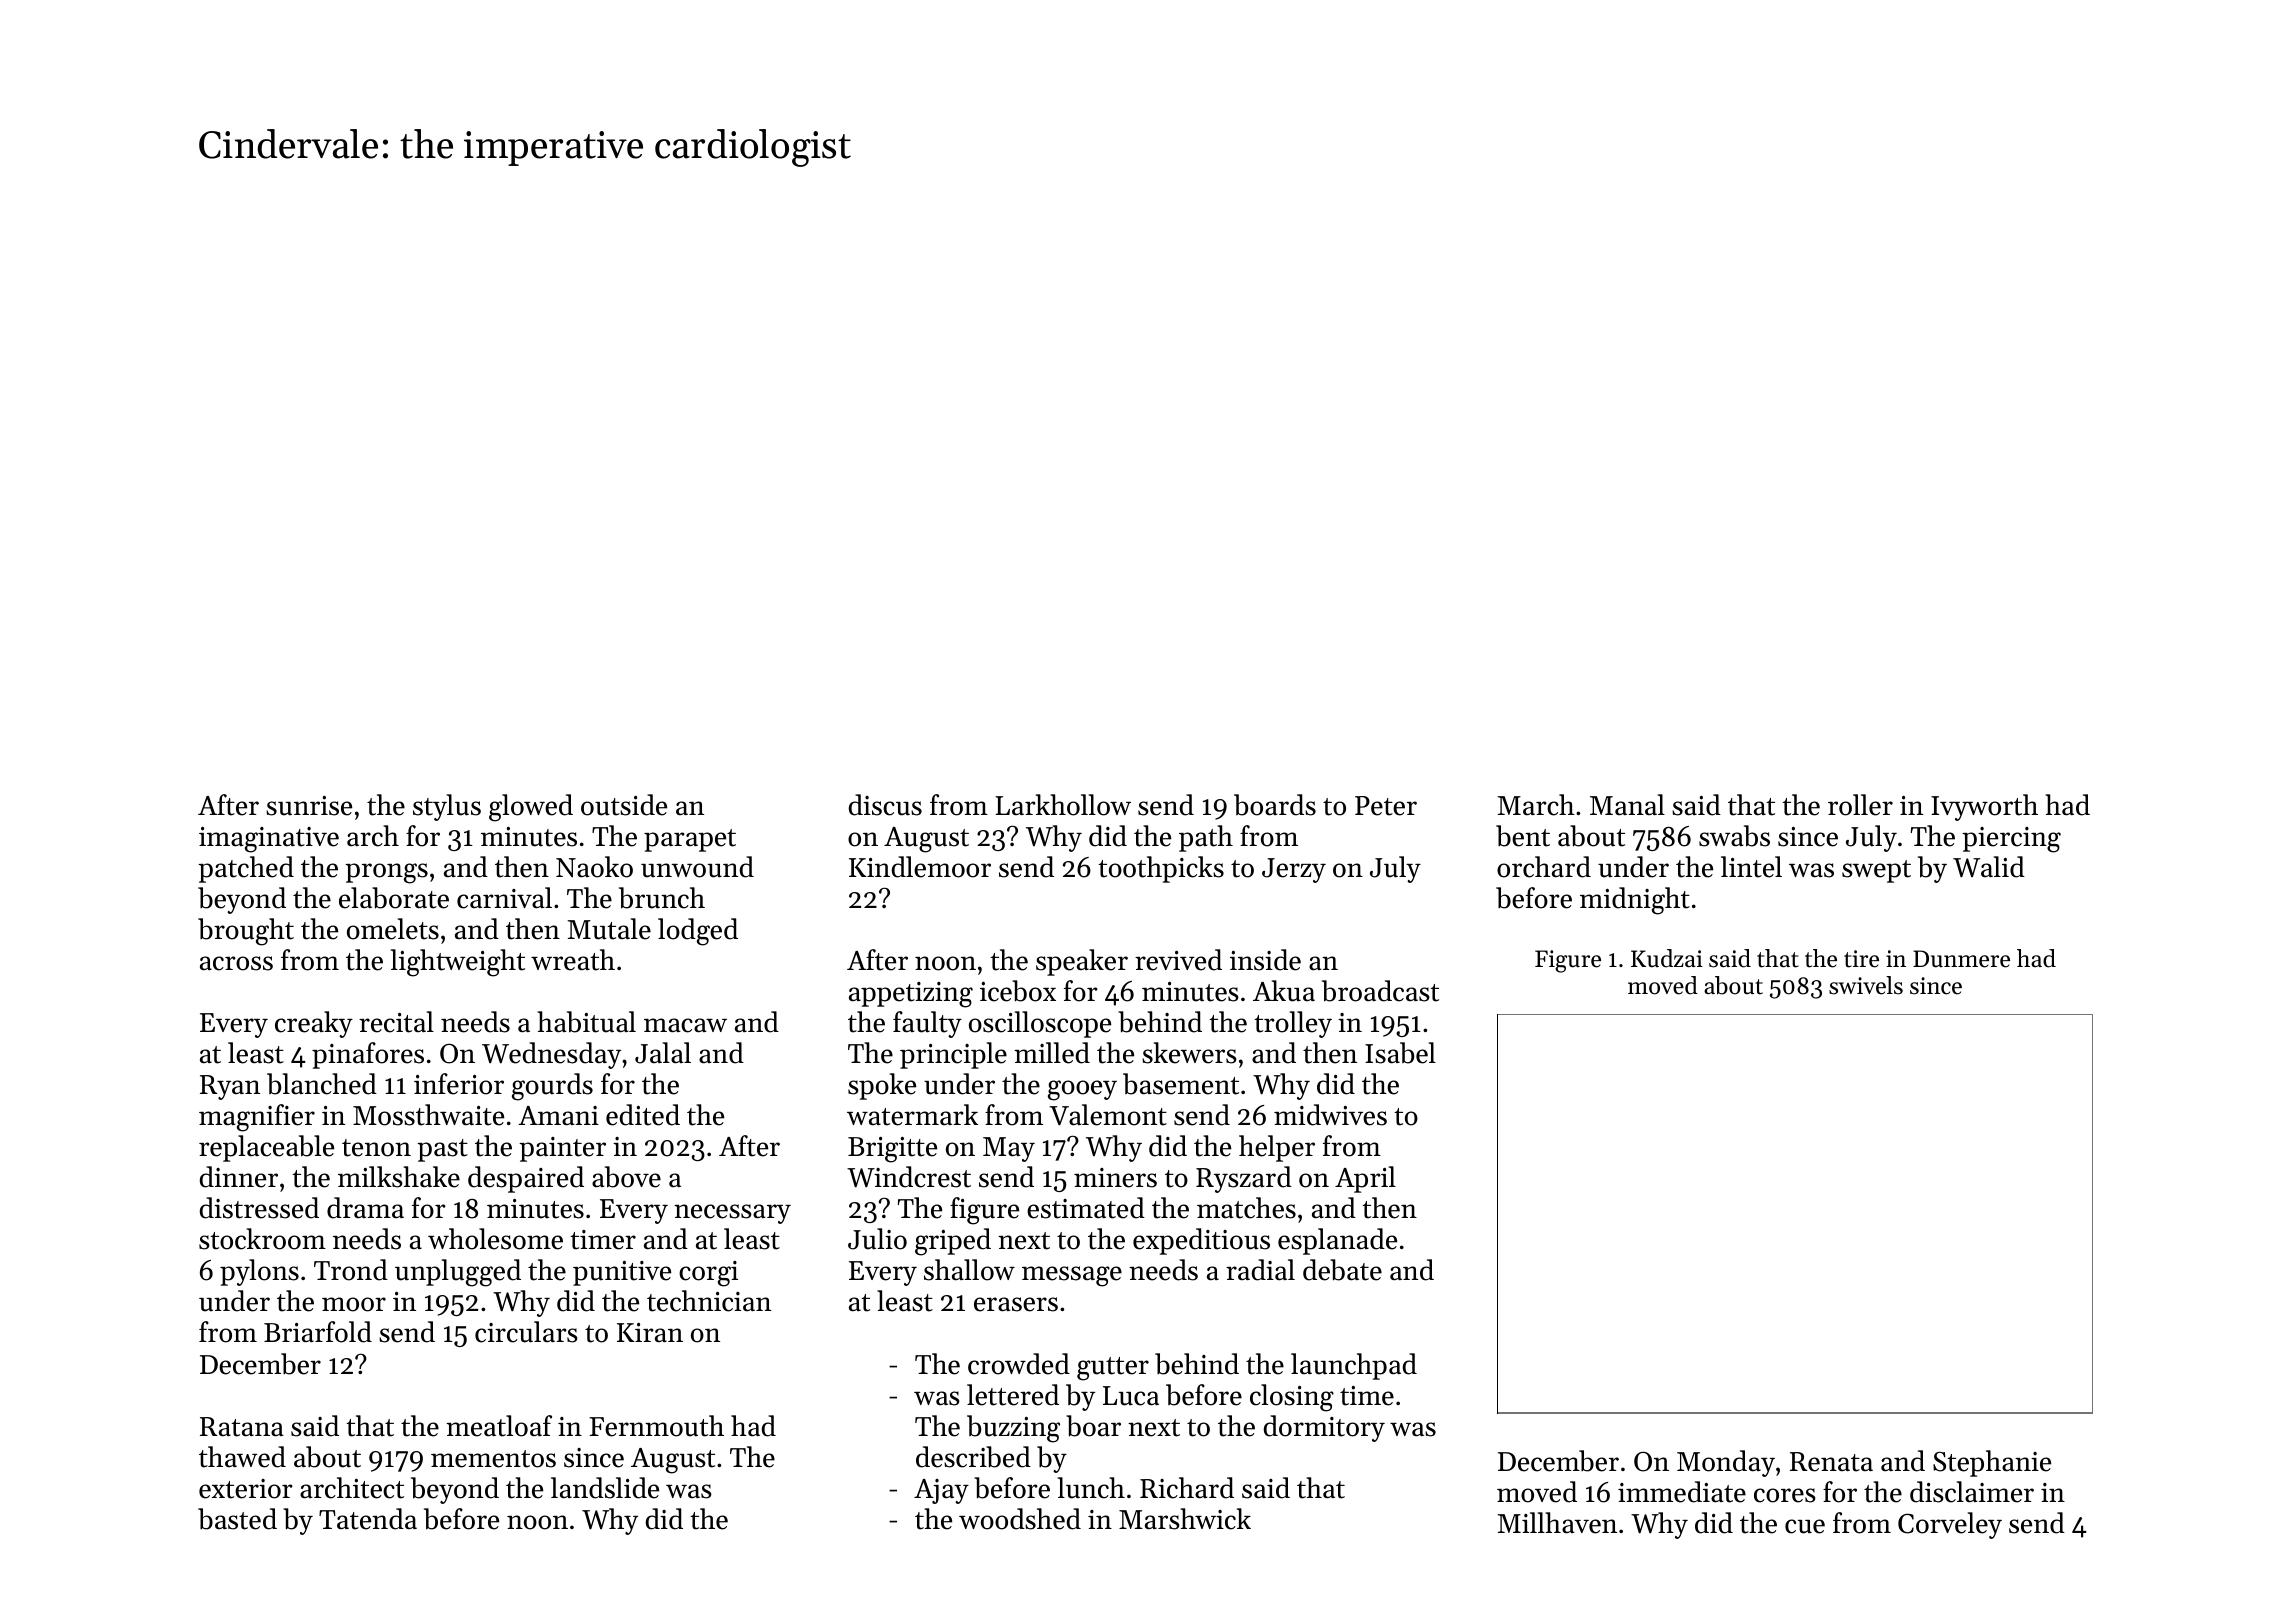 Image resolution: width=2292 pixels, height=1620 pixels. Describe the element at coordinates (309, 806) in the document. I see `sunrise` at that location.
